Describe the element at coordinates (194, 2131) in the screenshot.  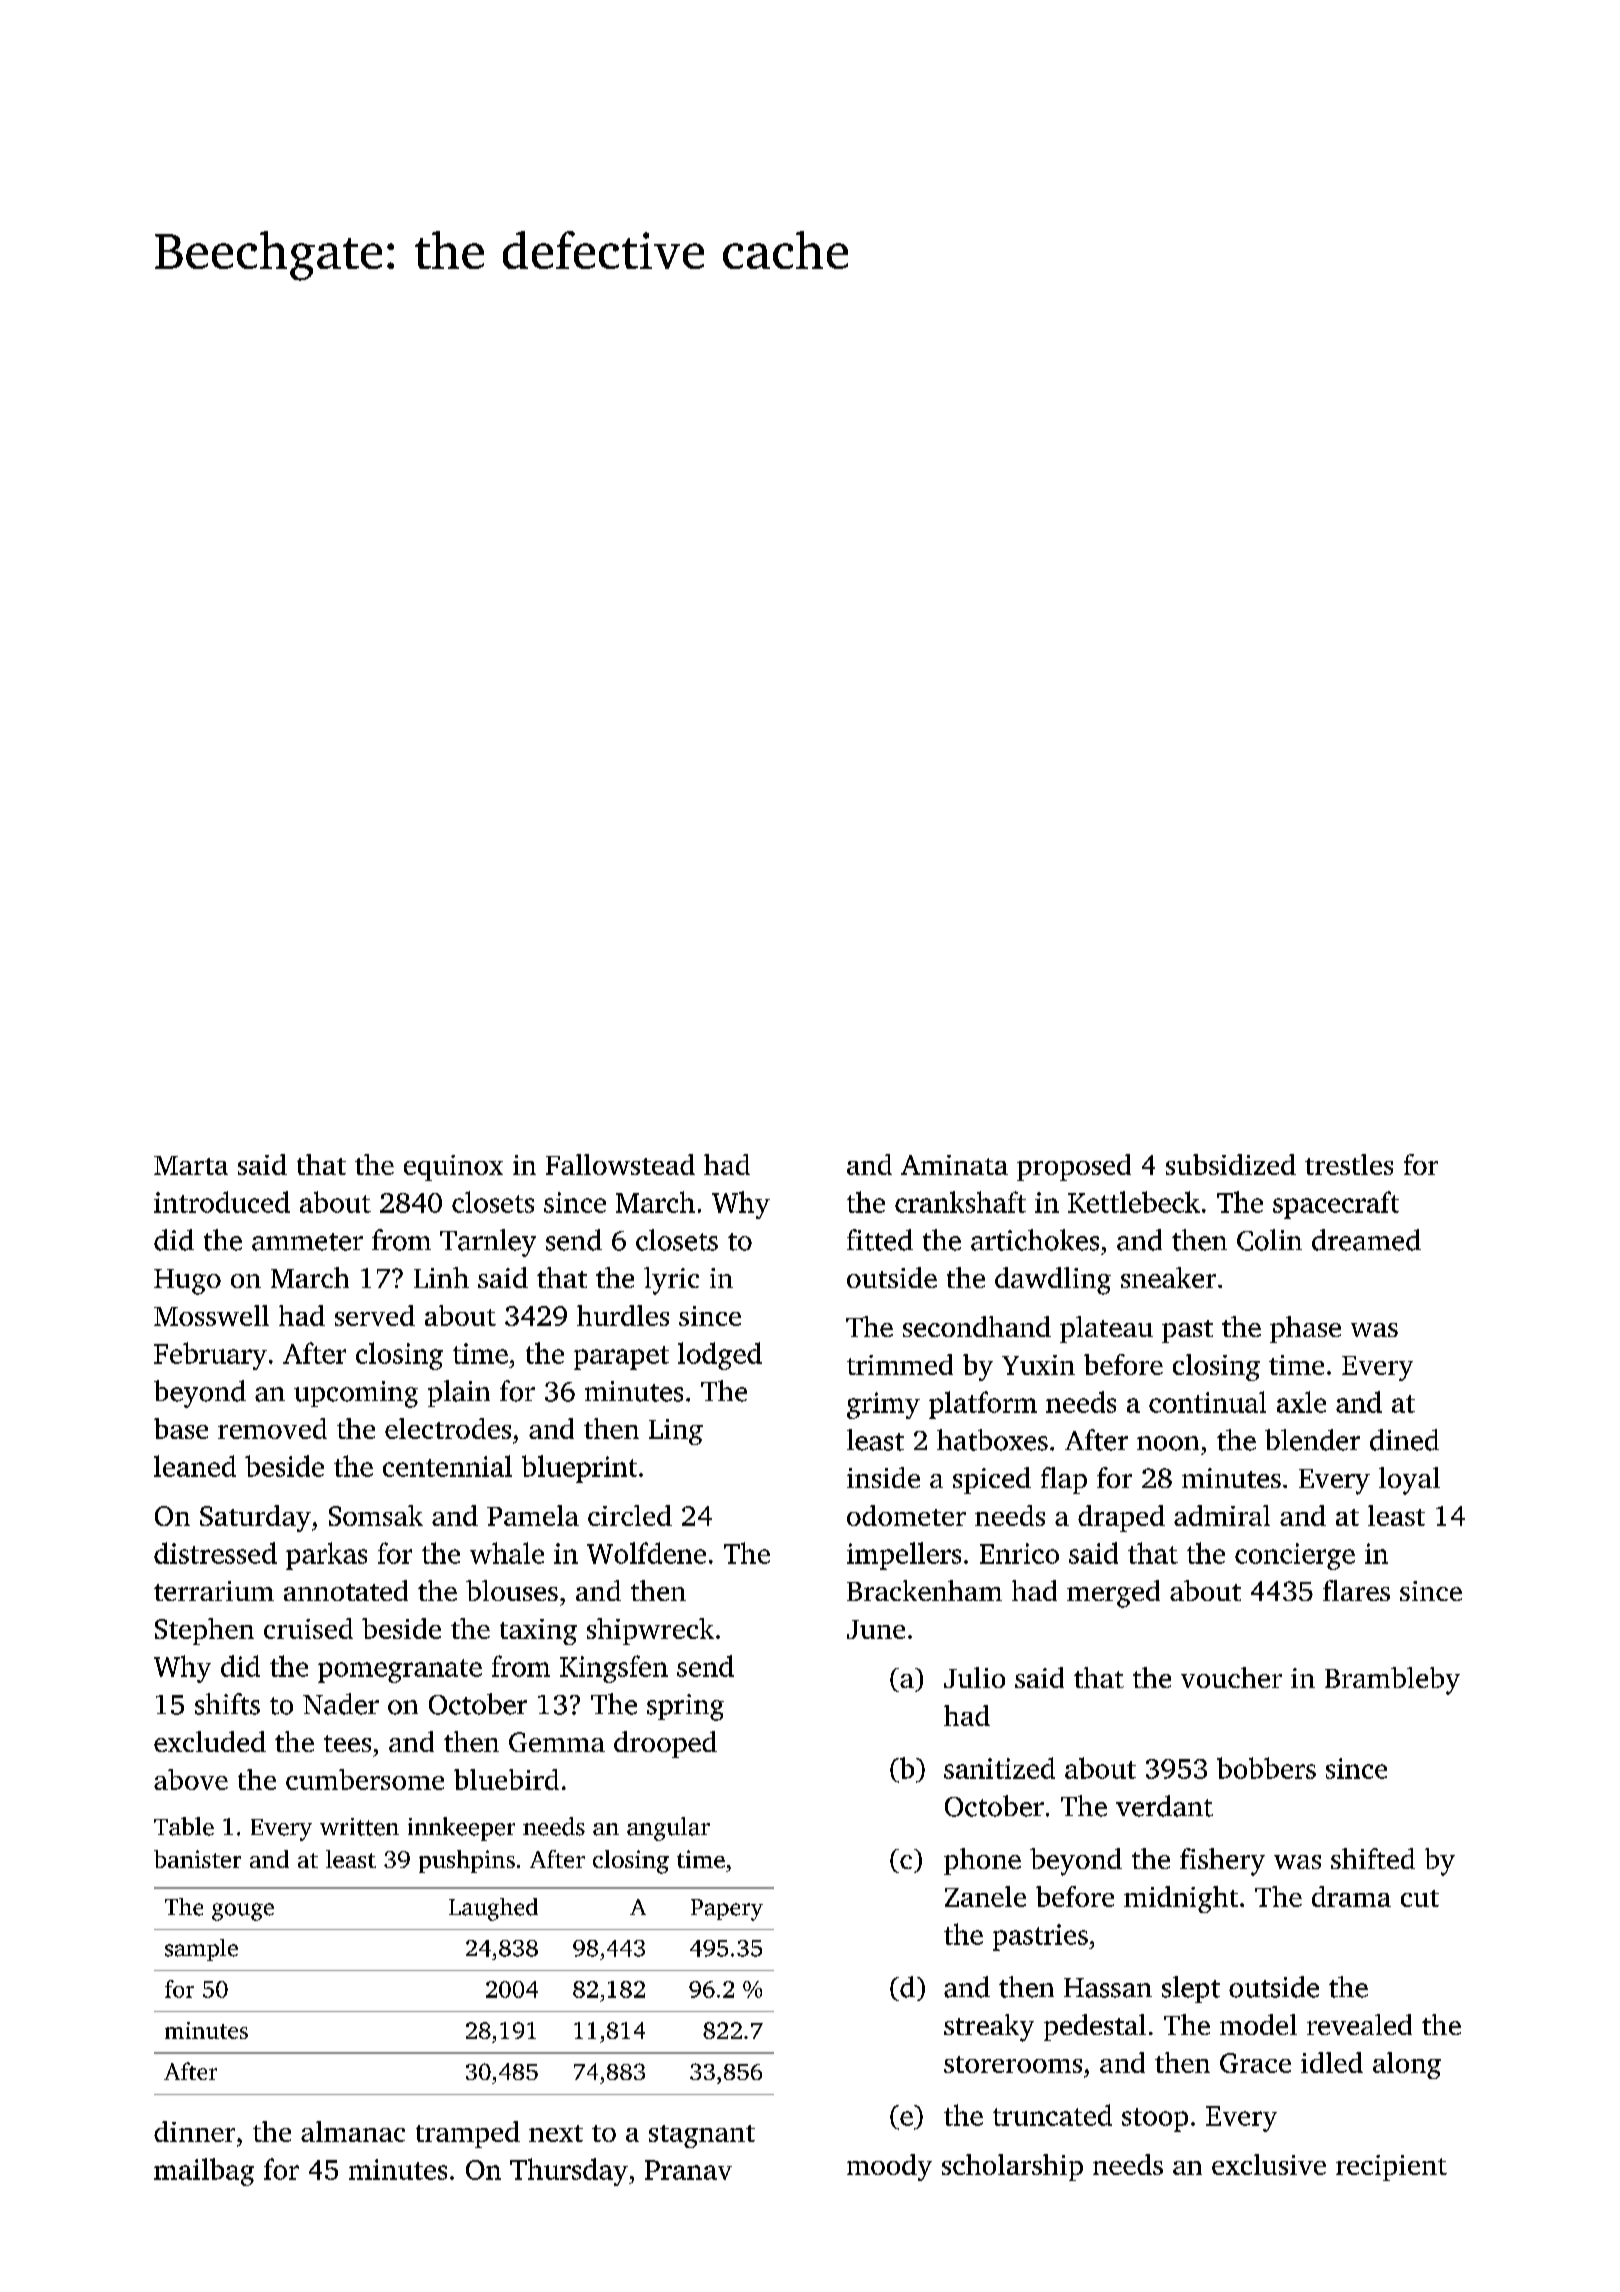
I see `dinner` at that location.
